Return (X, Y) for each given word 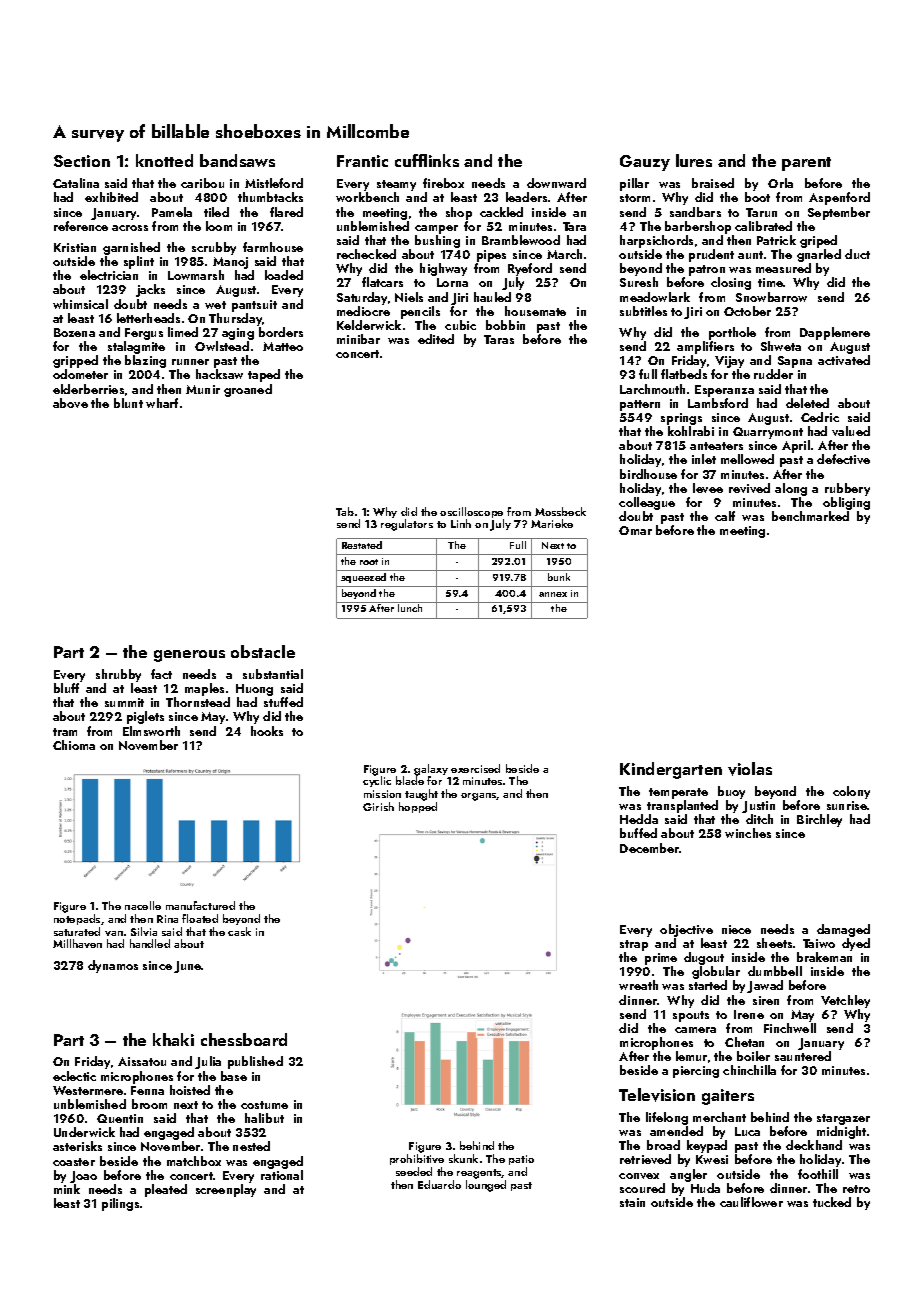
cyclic (377, 781)
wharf (162, 403)
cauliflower (751, 1202)
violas (750, 769)
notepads (77, 919)
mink (67, 1189)
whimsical (80, 304)
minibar (358, 339)
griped (818, 241)
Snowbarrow (771, 297)
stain (632, 1202)
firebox (443, 183)
